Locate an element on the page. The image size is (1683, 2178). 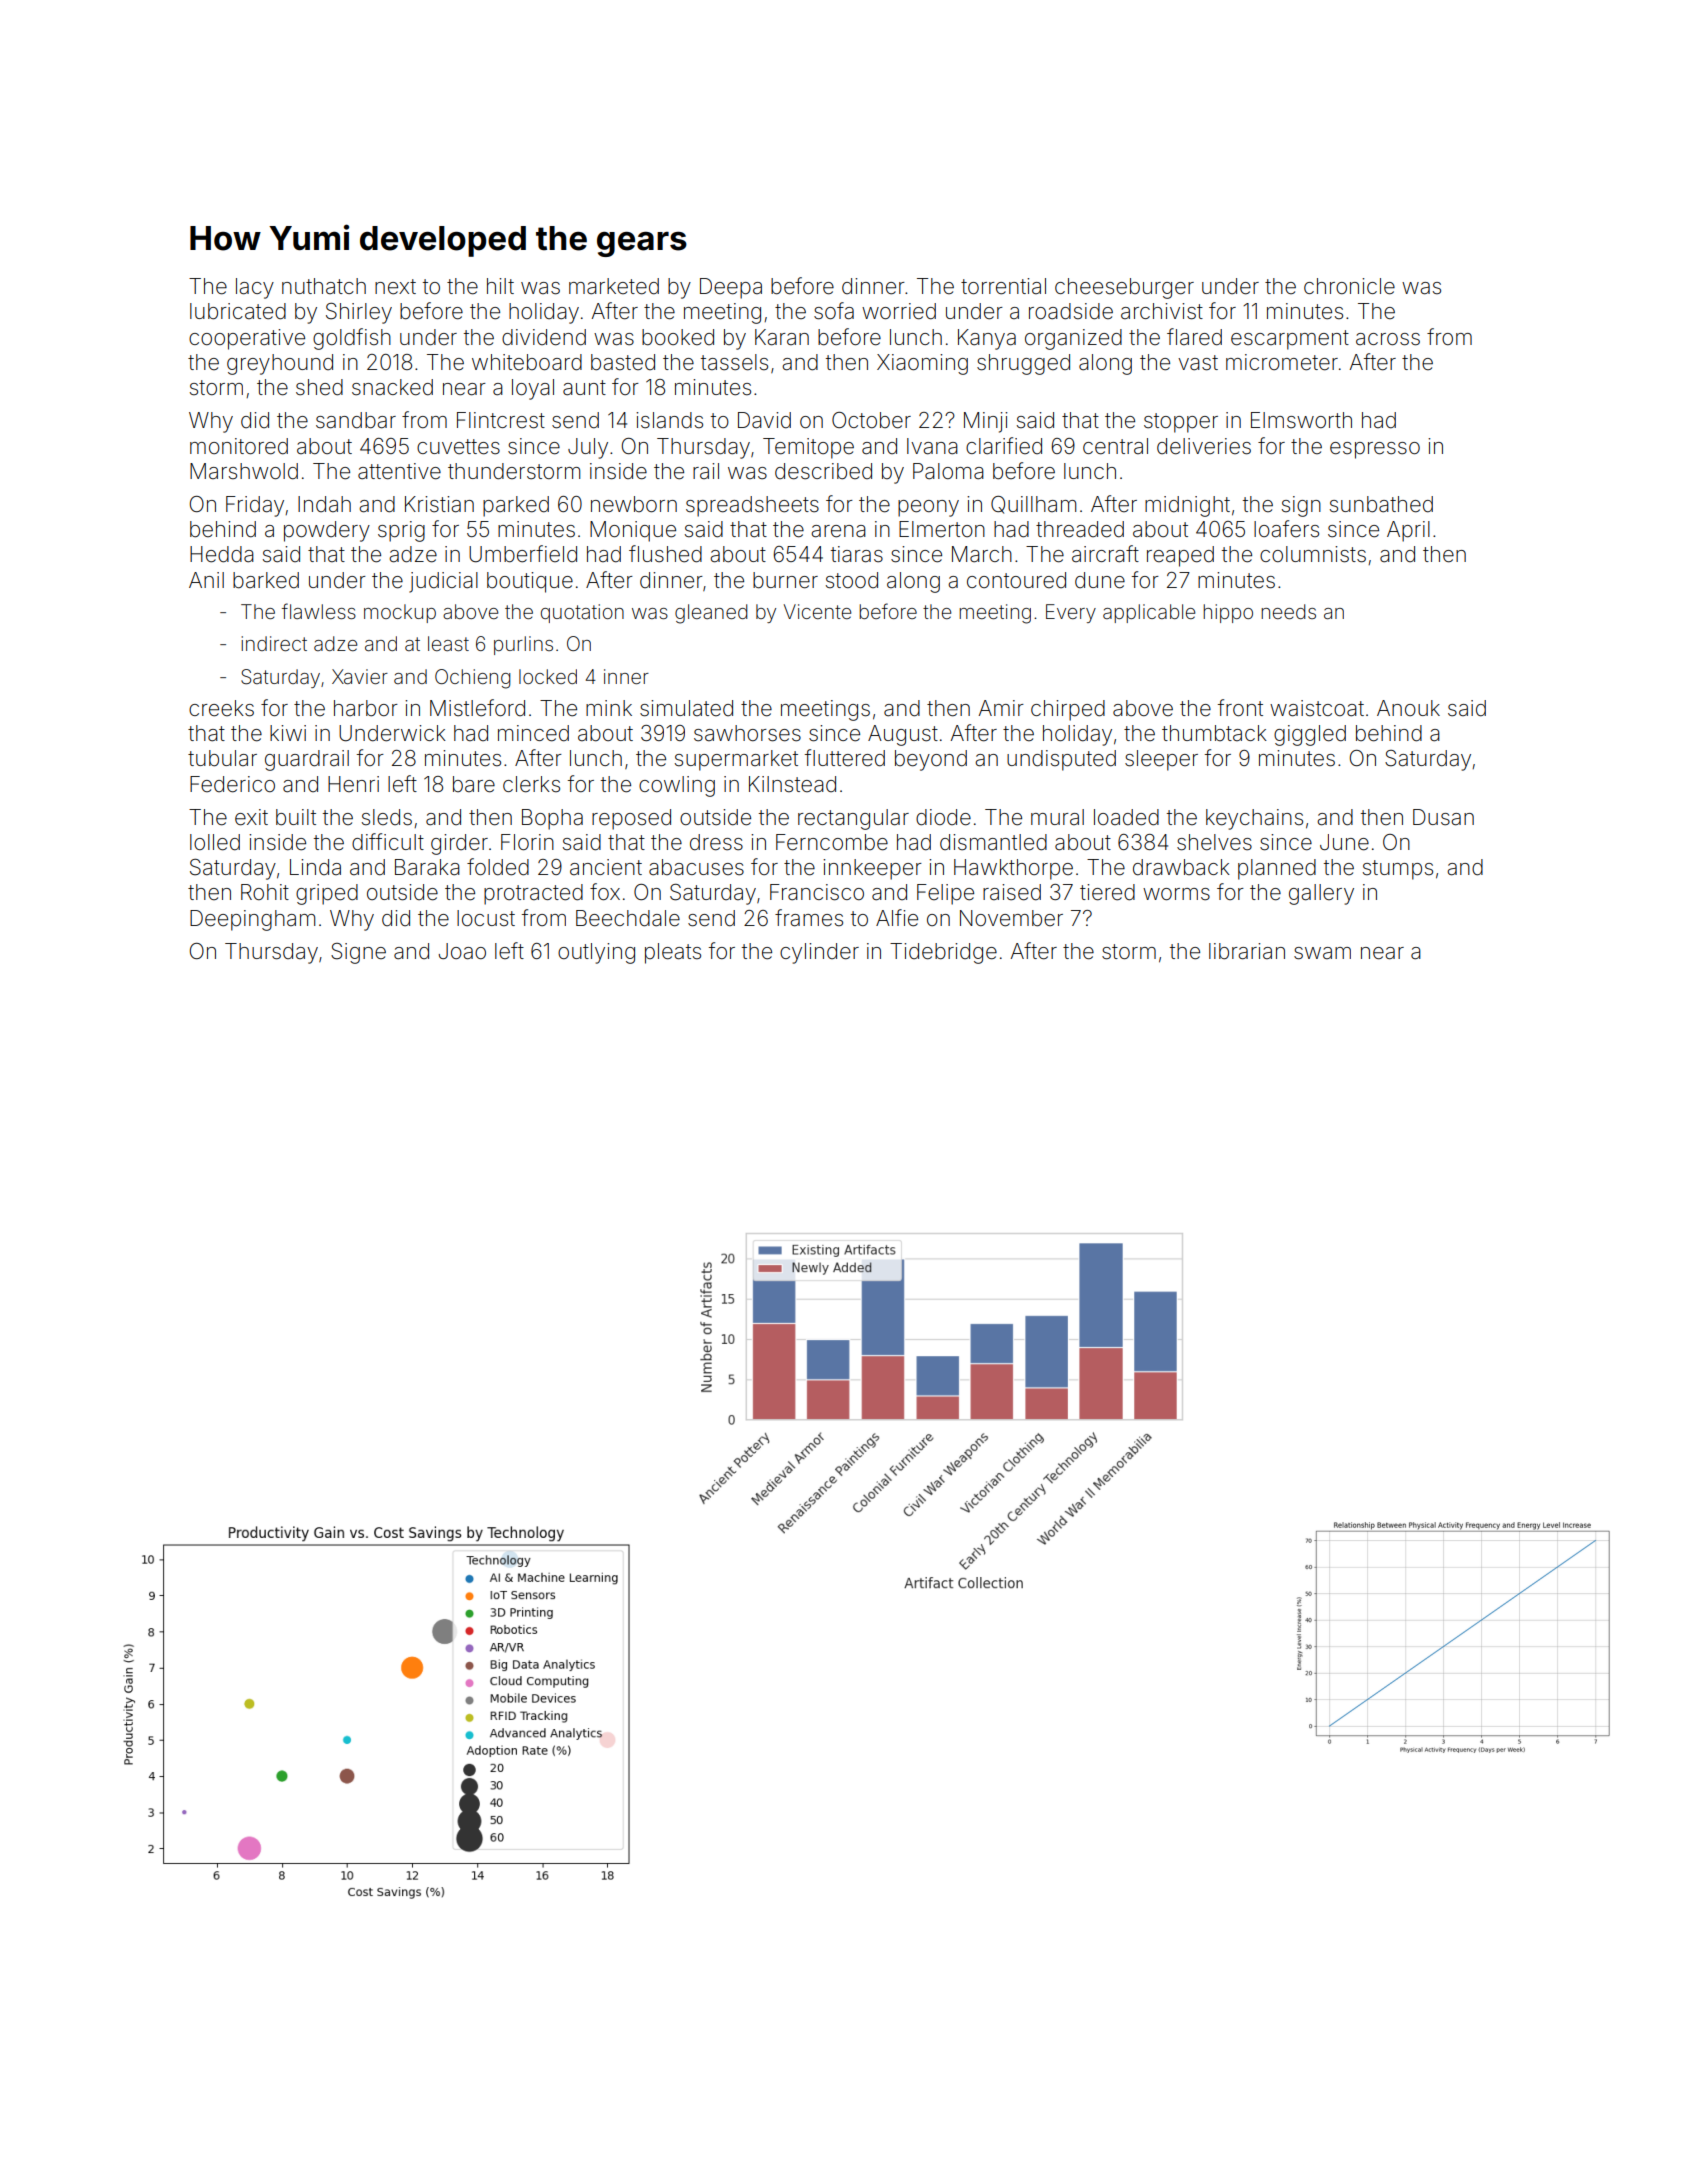
applicable is located at coordinates (1149, 613).
